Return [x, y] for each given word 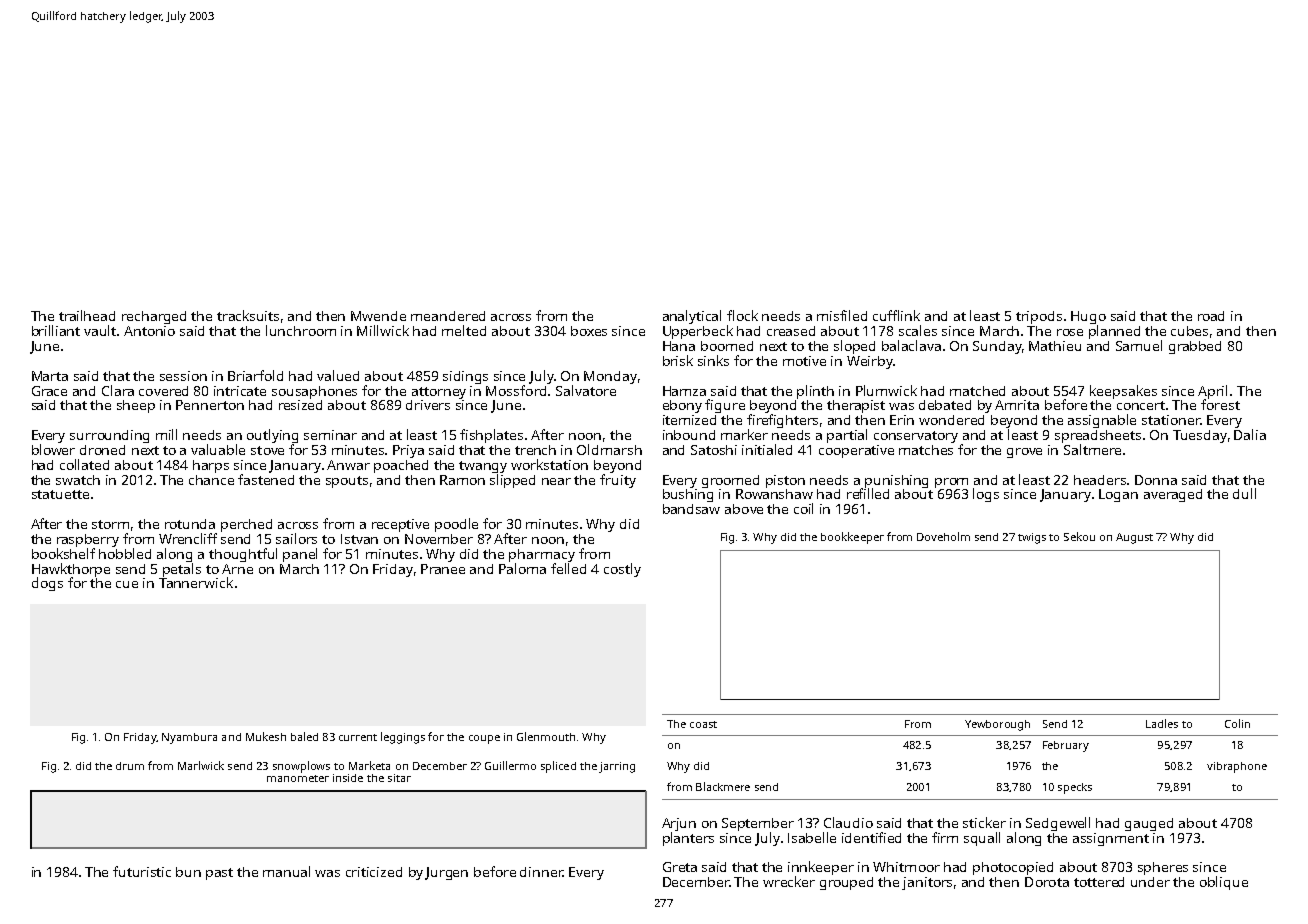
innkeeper [821, 868]
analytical [692, 317]
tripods [1039, 317]
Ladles [1162, 723]
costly [622, 570]
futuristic [142, 871]
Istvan [359, 539]
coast [703, 724]
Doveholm [943, 536]
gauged [1149, 824]
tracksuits [248, 315]
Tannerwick [196, 582]
